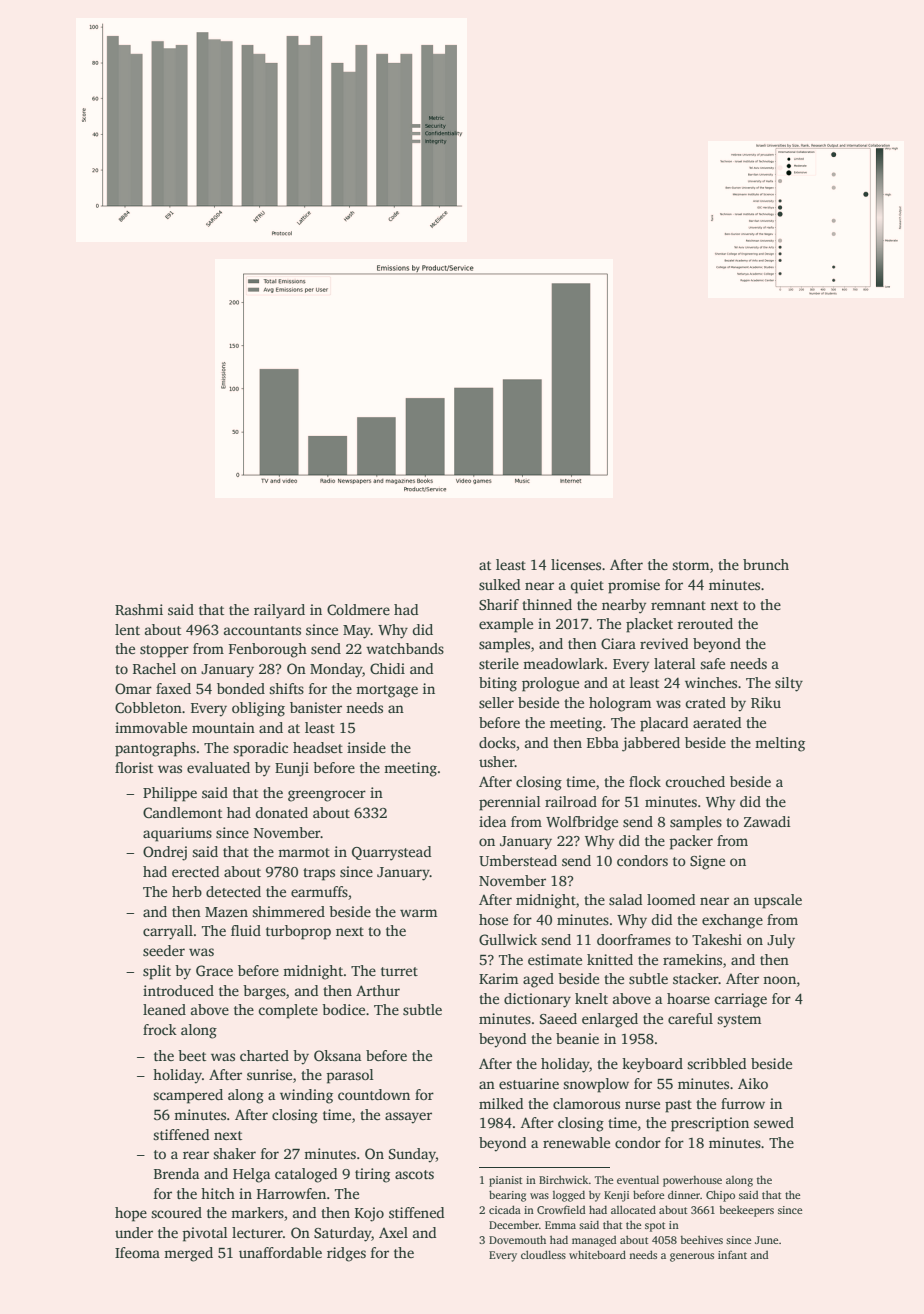  What do you see at coordinates (695, 781) in the image?
I see `crouched` at bounding box center [695, 781].
